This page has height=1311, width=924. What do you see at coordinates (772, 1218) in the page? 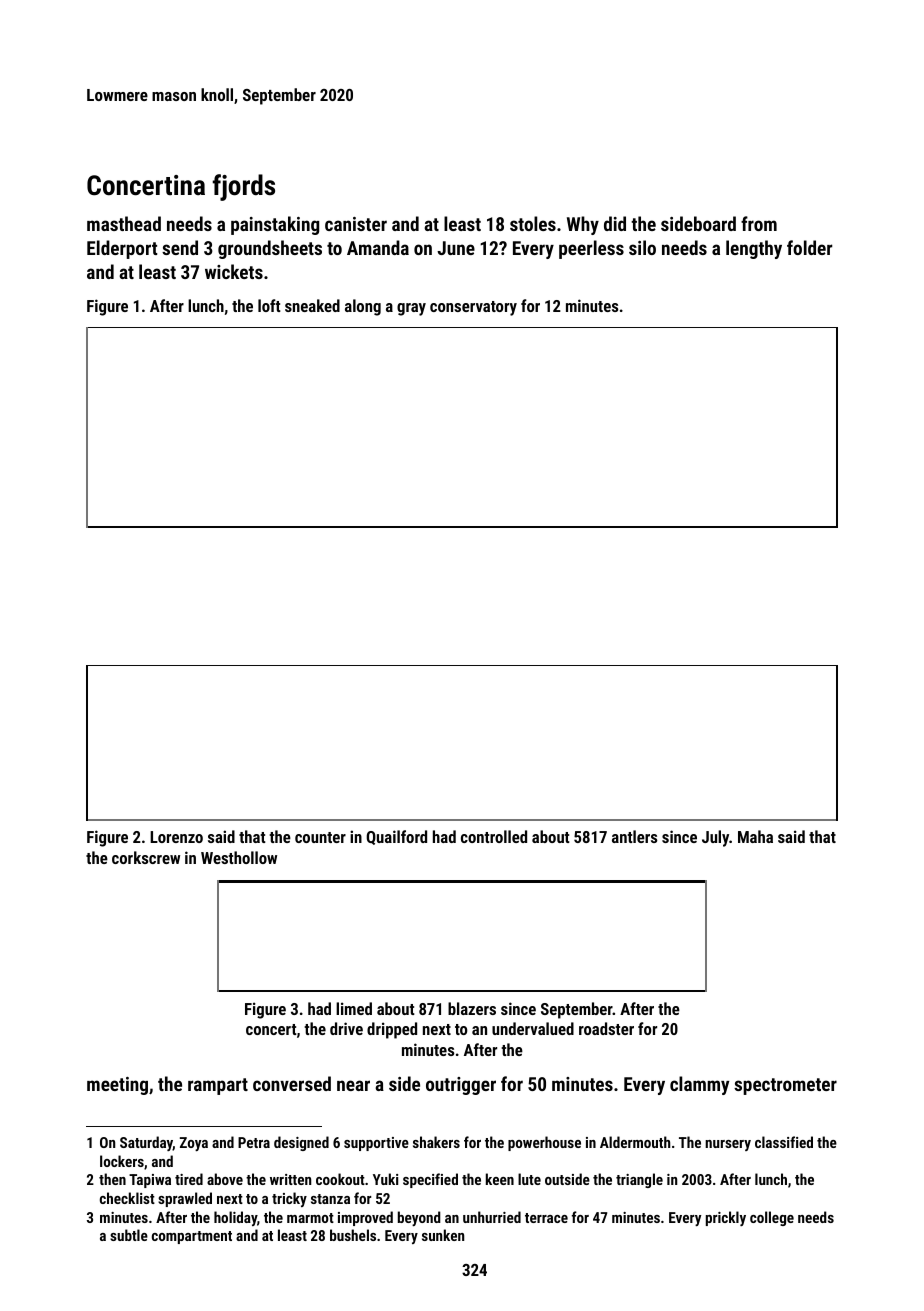
I see `college` at bounding box center [772, 1218].
